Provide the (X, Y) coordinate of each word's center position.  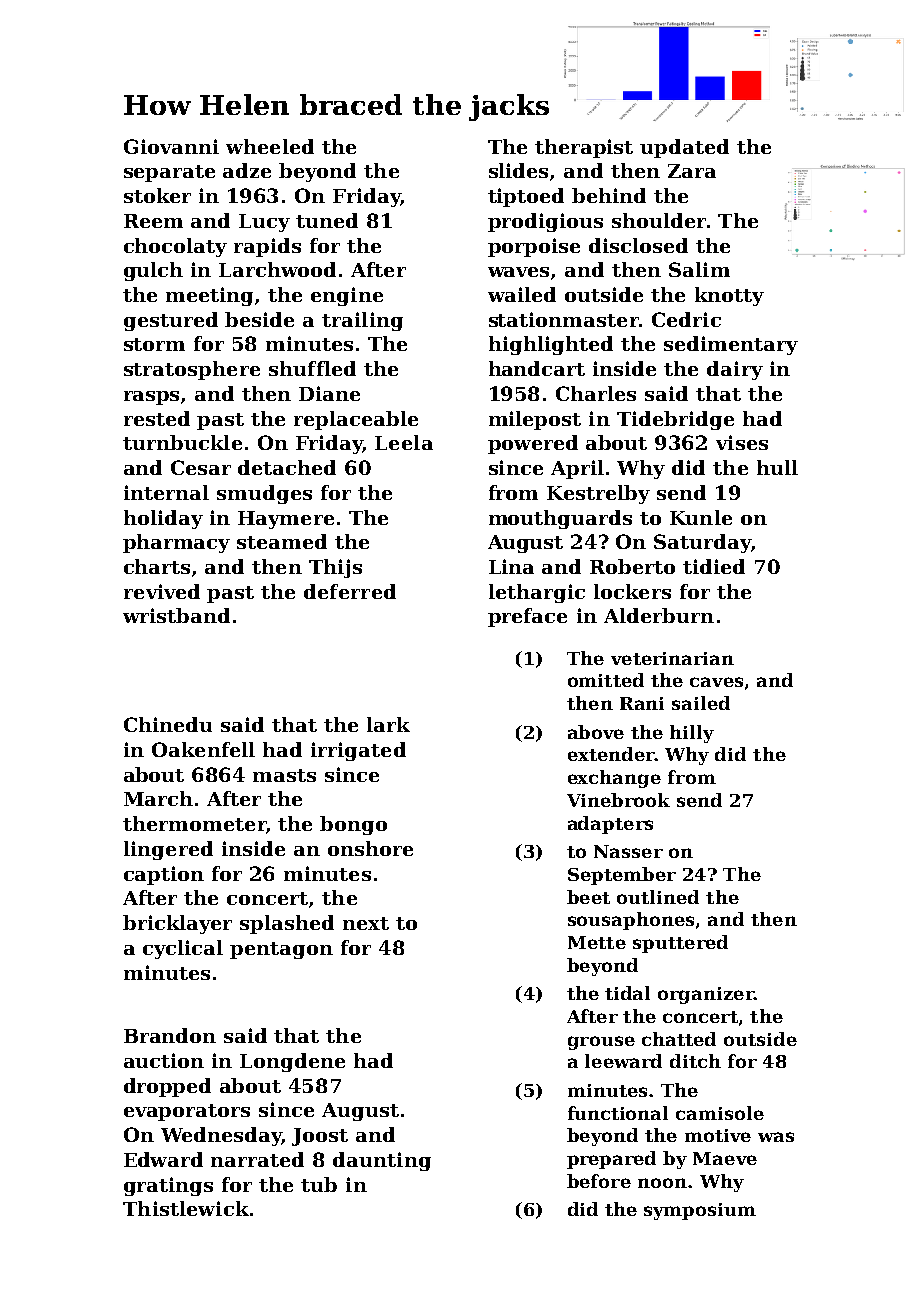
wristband (176, 615)
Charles (596, 393)
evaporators (187, 1112)
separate (169, 173)
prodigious (545, 222)
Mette (597, 942)
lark (388, 724)
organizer (706, 995)
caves (716, 682)
